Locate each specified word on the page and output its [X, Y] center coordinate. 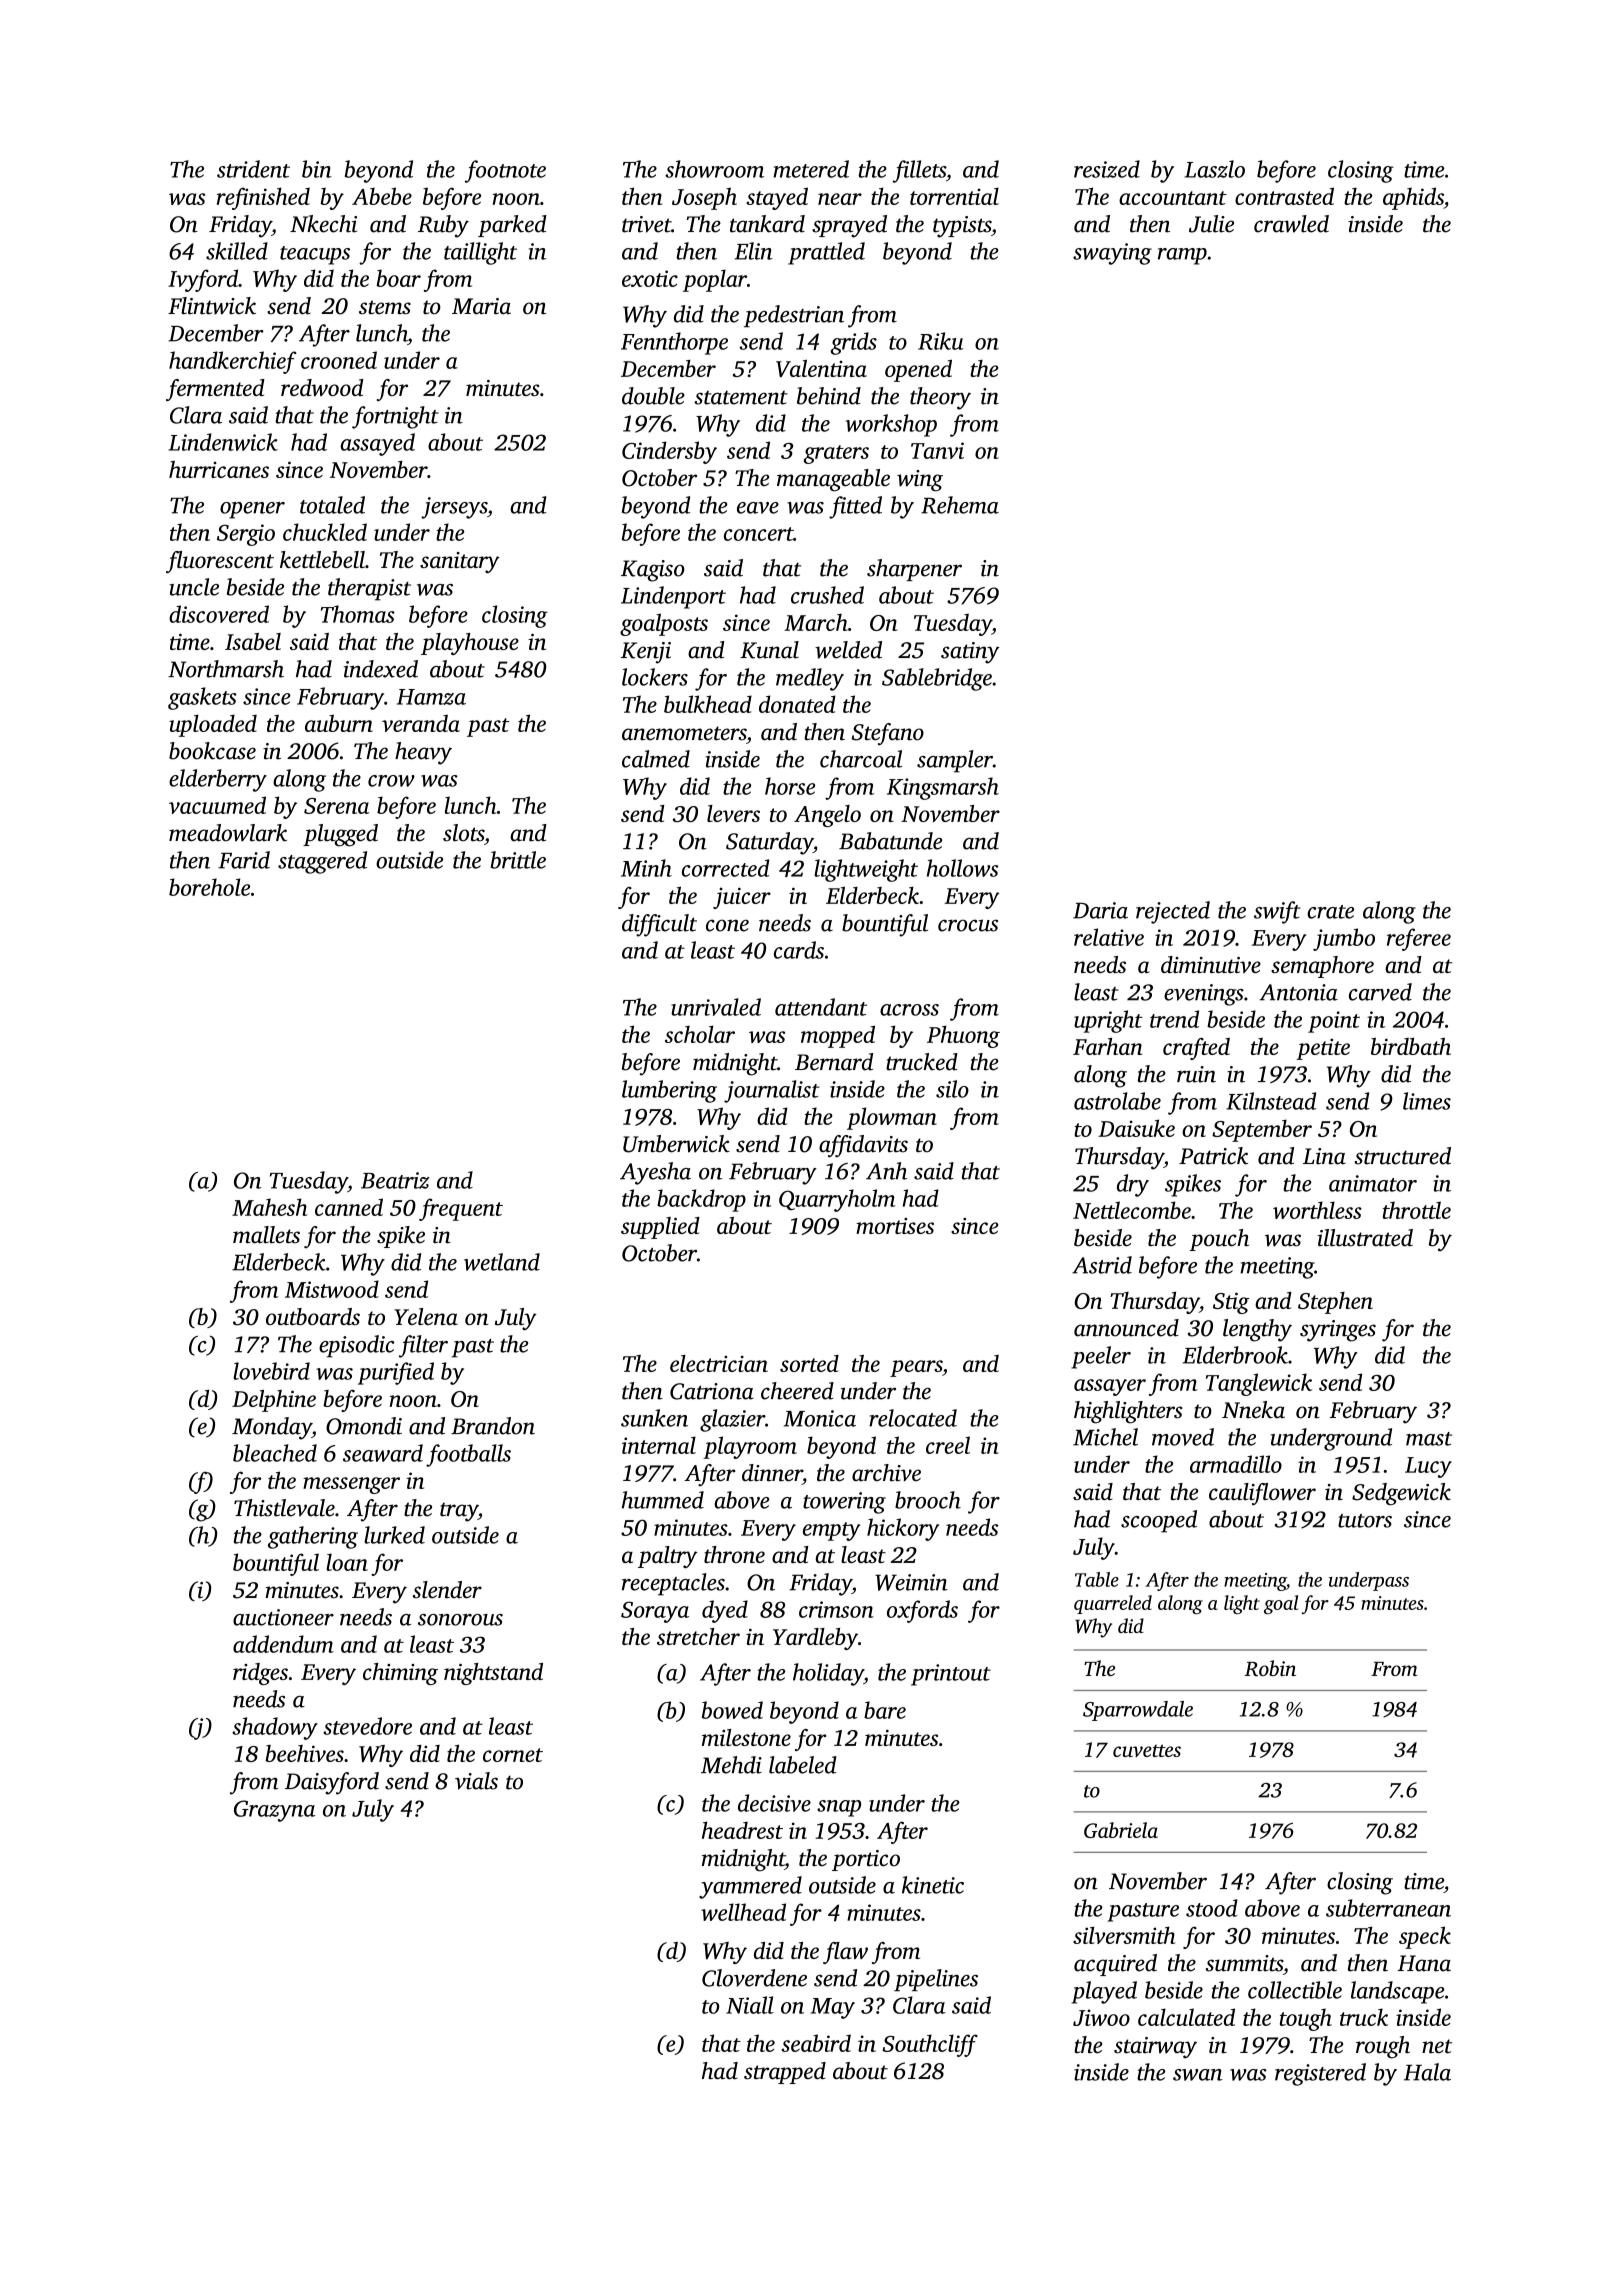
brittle [518, 860]
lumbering [669, 1091]
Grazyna [275, 1811]
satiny [970, 653]
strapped [785, 2073]
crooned [339, 360]
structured [1402, 1156]
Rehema [960, 505]
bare [885, 1710]
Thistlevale [284, 1508]
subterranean [1388, 1908]
